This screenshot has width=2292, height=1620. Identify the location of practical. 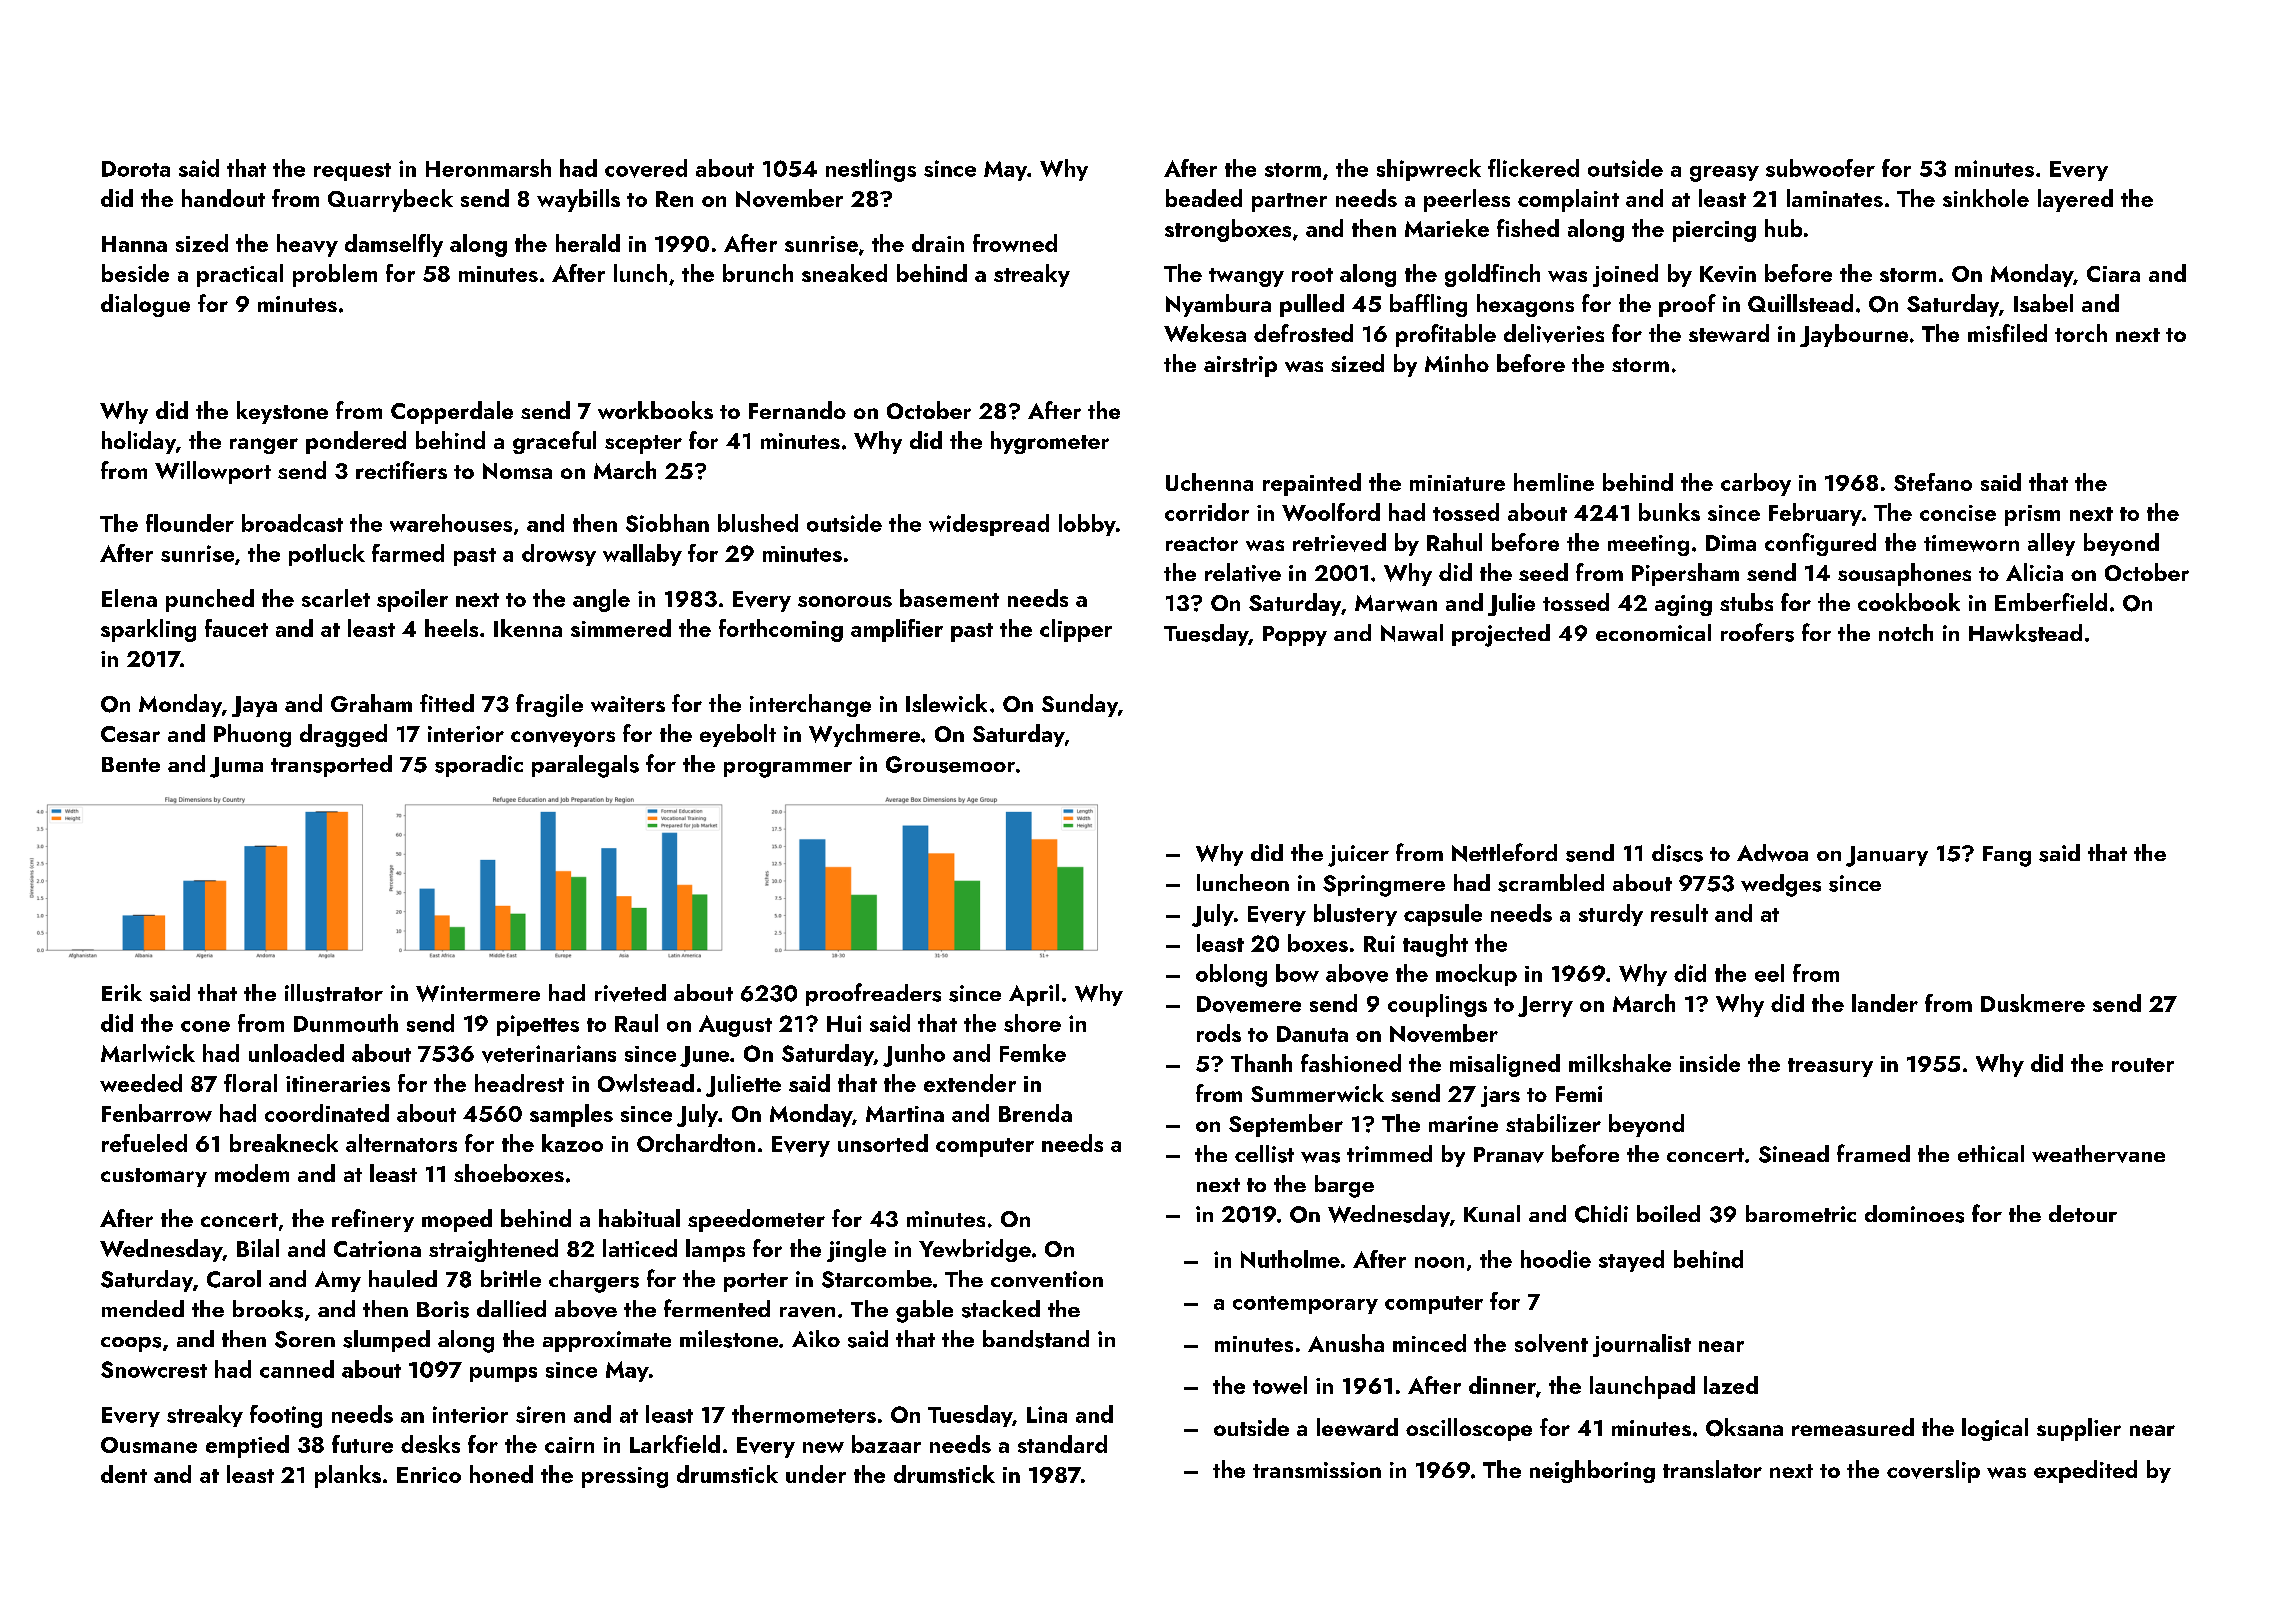
(240, 275).
